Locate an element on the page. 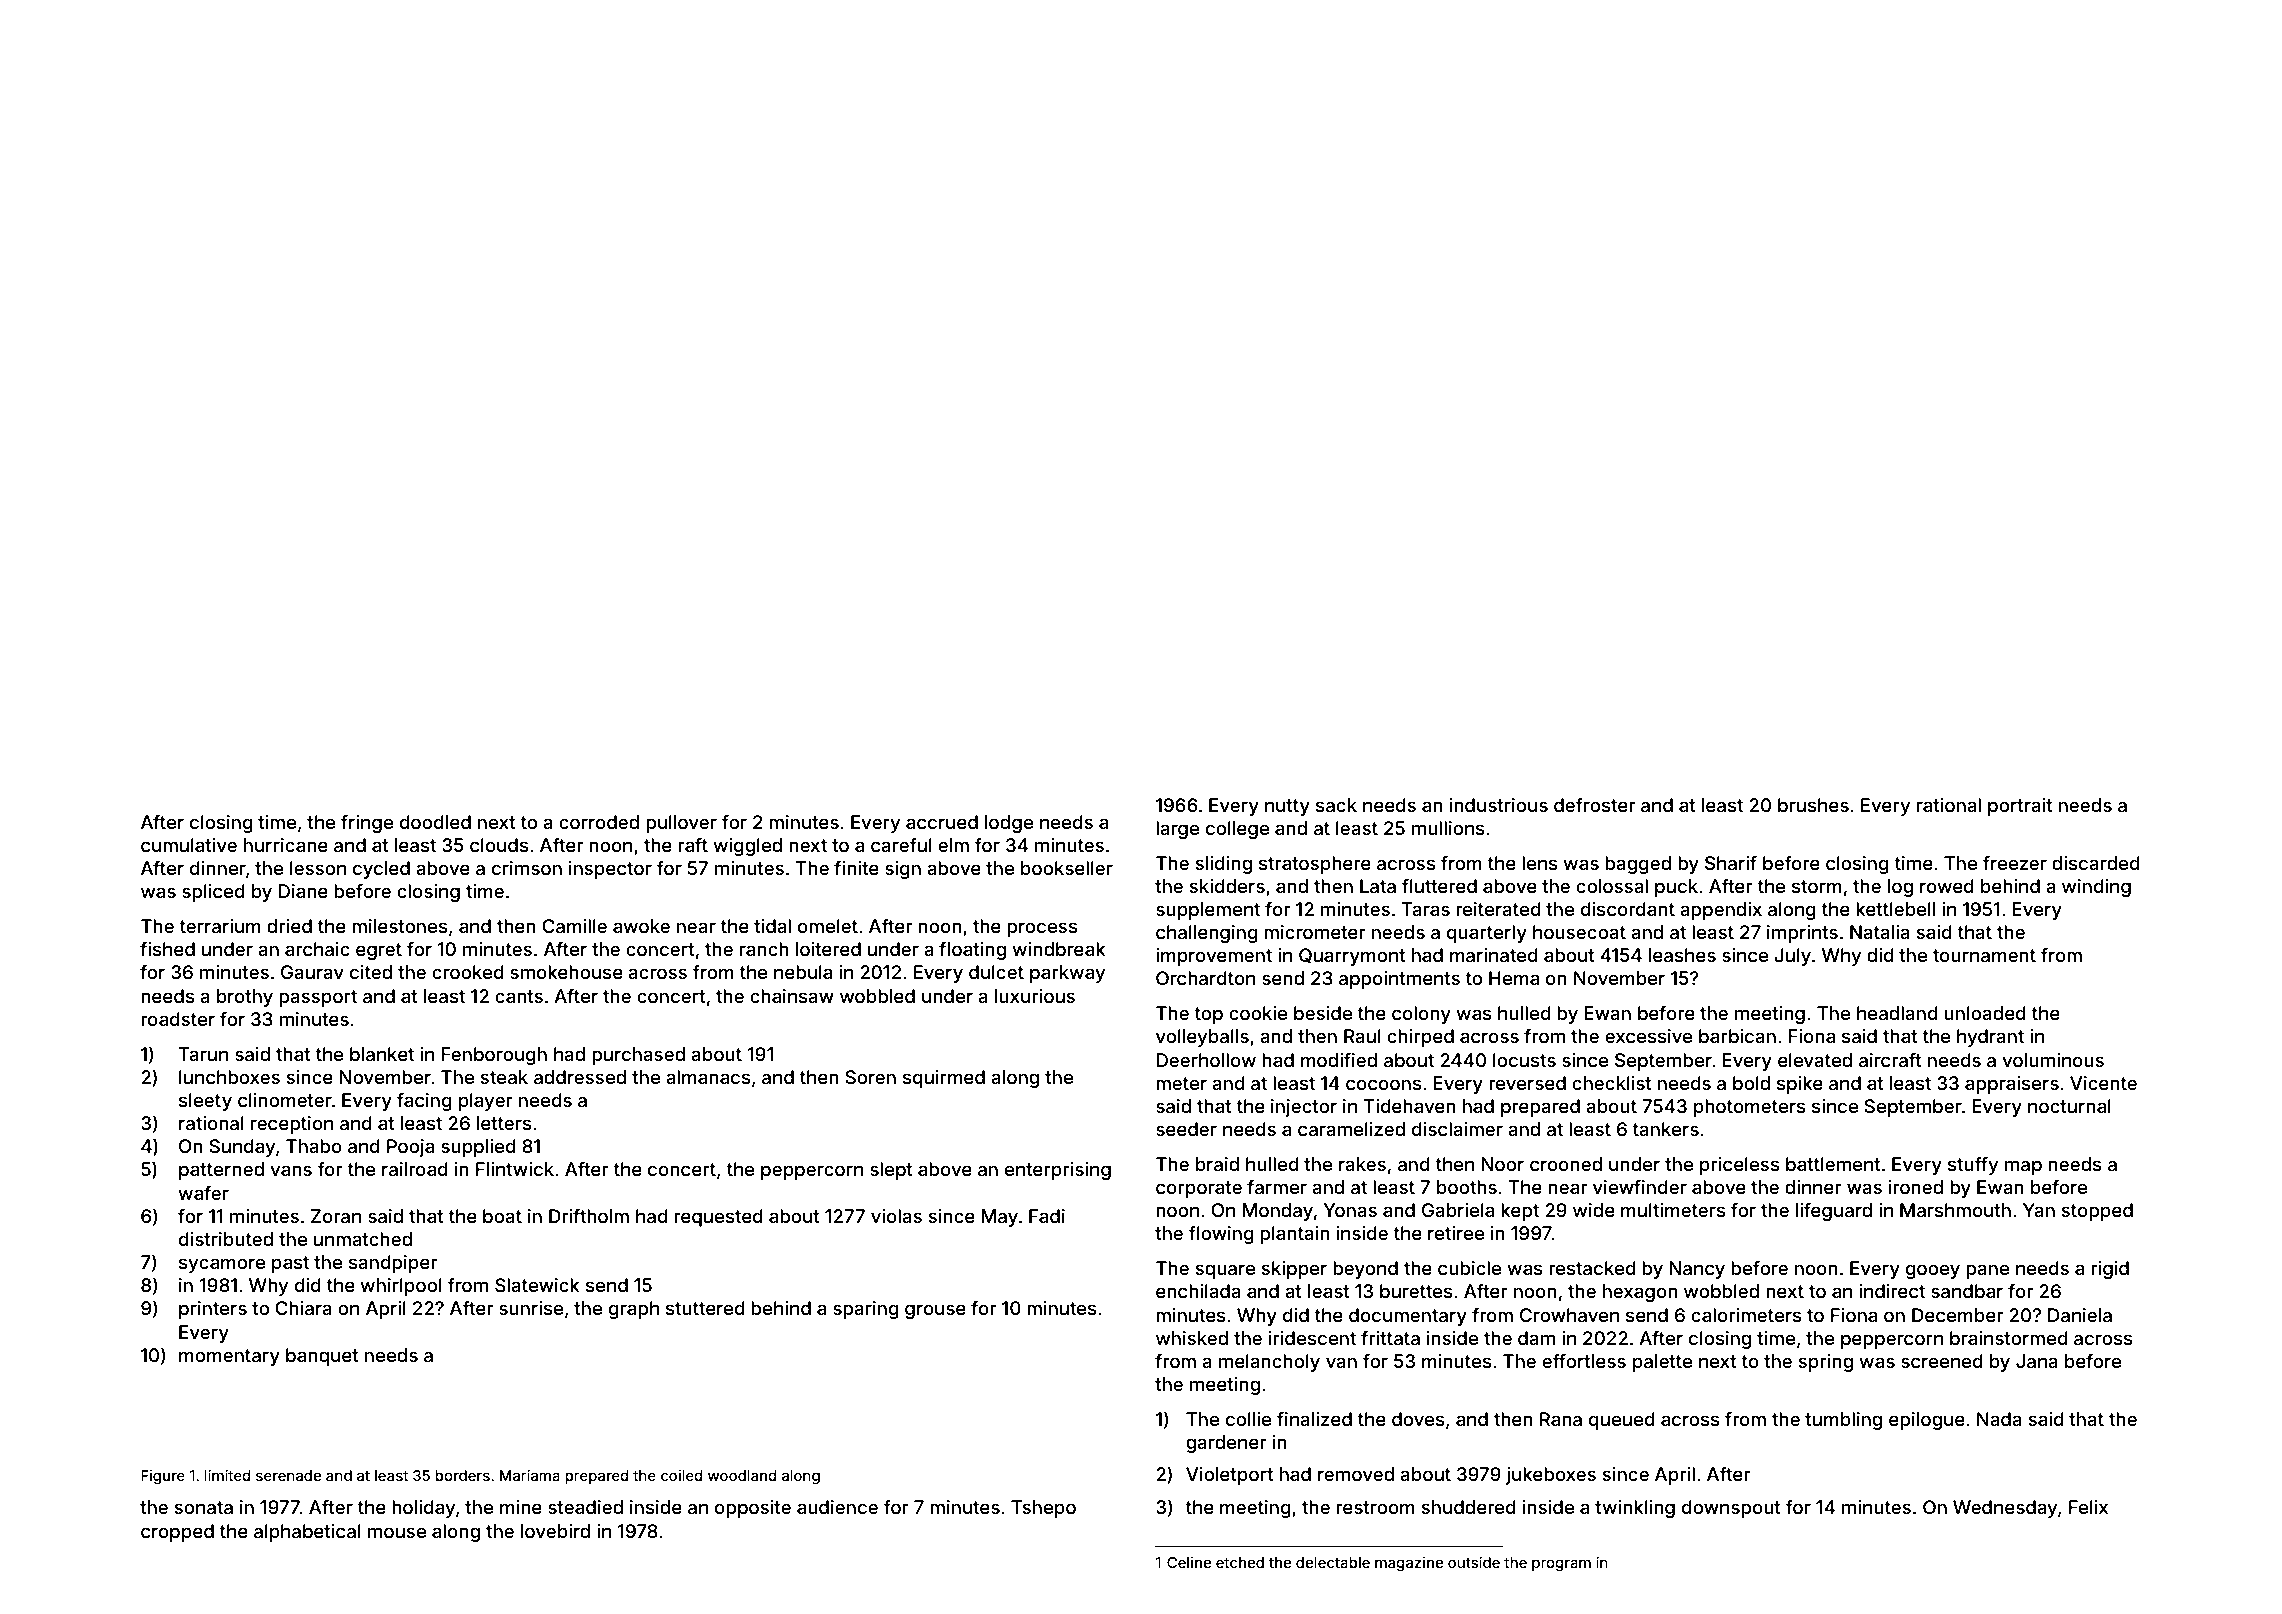 The image size is (2282, 1614). stuffy is located at coordinates (1973, 1166).
